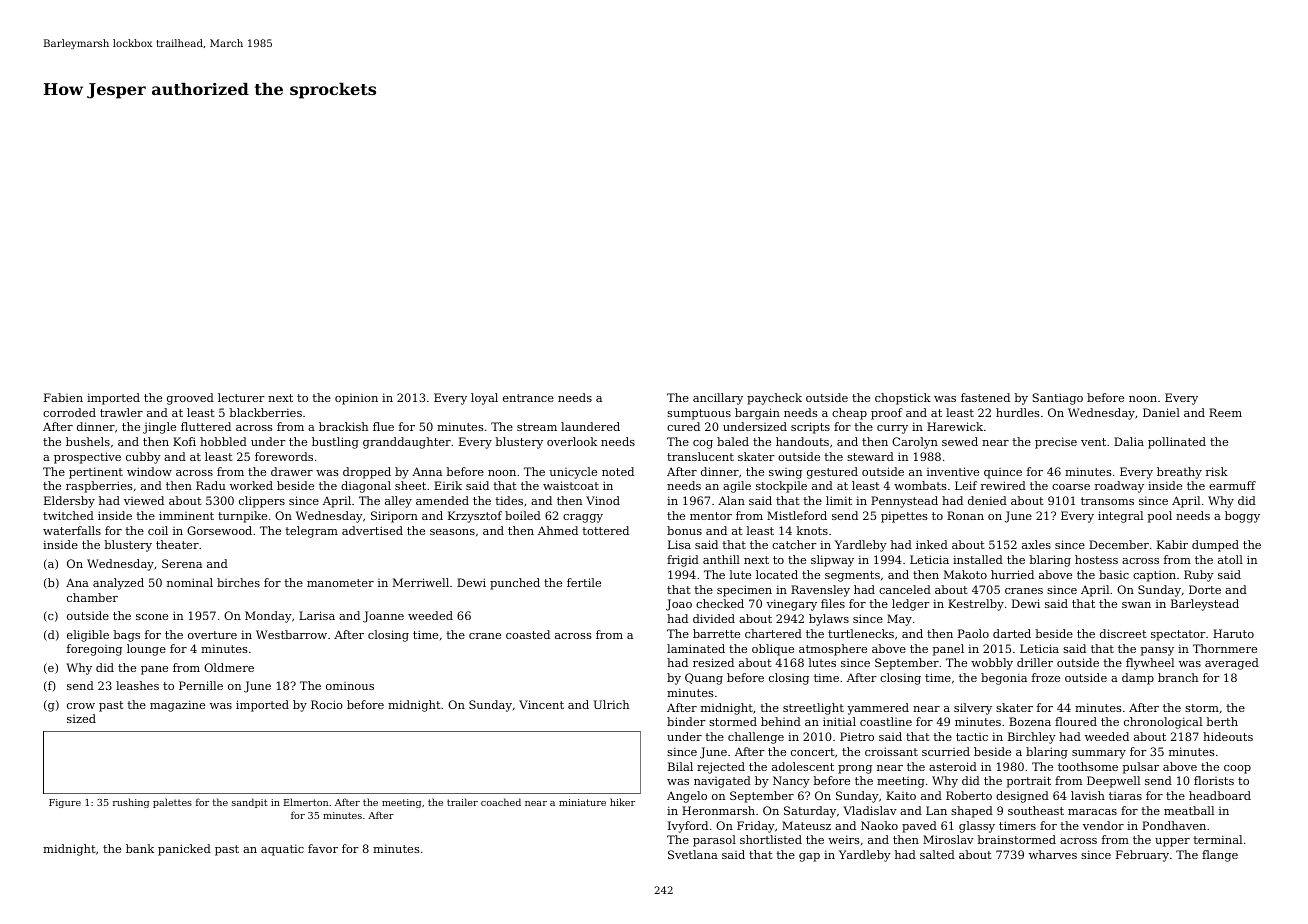 This image has width=1308, height=924. I want to click on hostess, so click(1096, 559).
